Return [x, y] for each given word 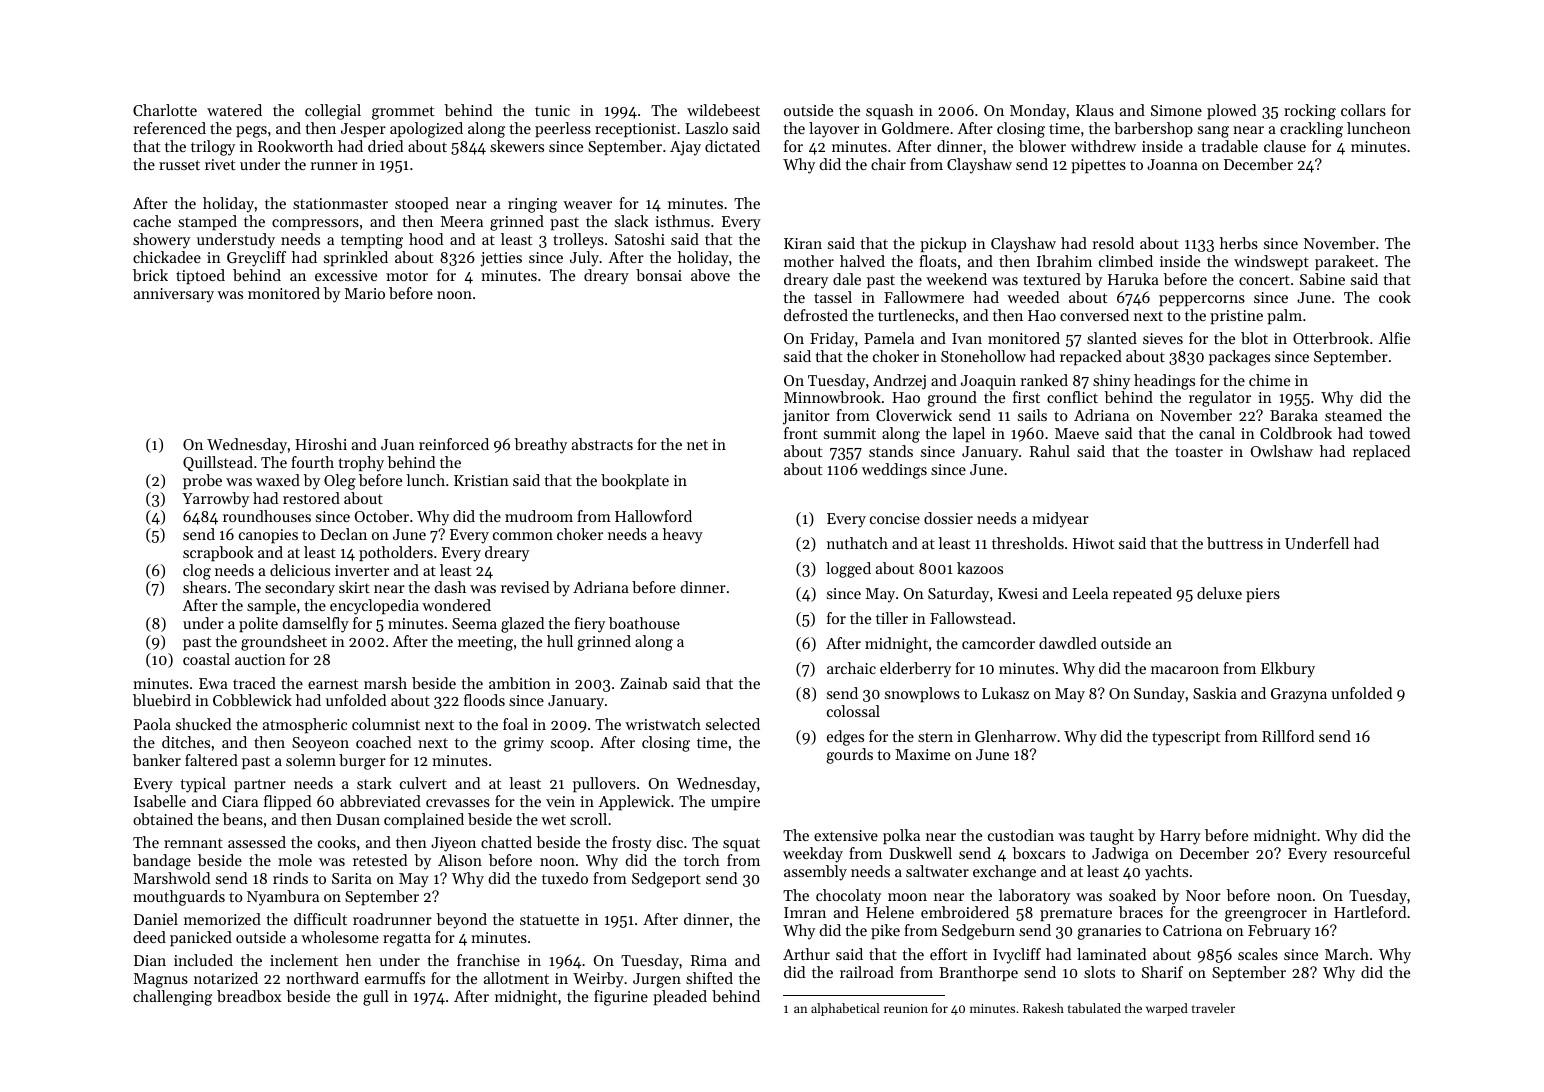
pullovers [604, 785]
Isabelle [160, 801]
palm [1284, 317]
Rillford [1288, 736]
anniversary [174, 295]
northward [322, 978]
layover [834, 130]
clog [197, 572]
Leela [1090, 593]
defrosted [816, 315]
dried [385, 146]
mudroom [539, 516]
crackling [1311, 130]
